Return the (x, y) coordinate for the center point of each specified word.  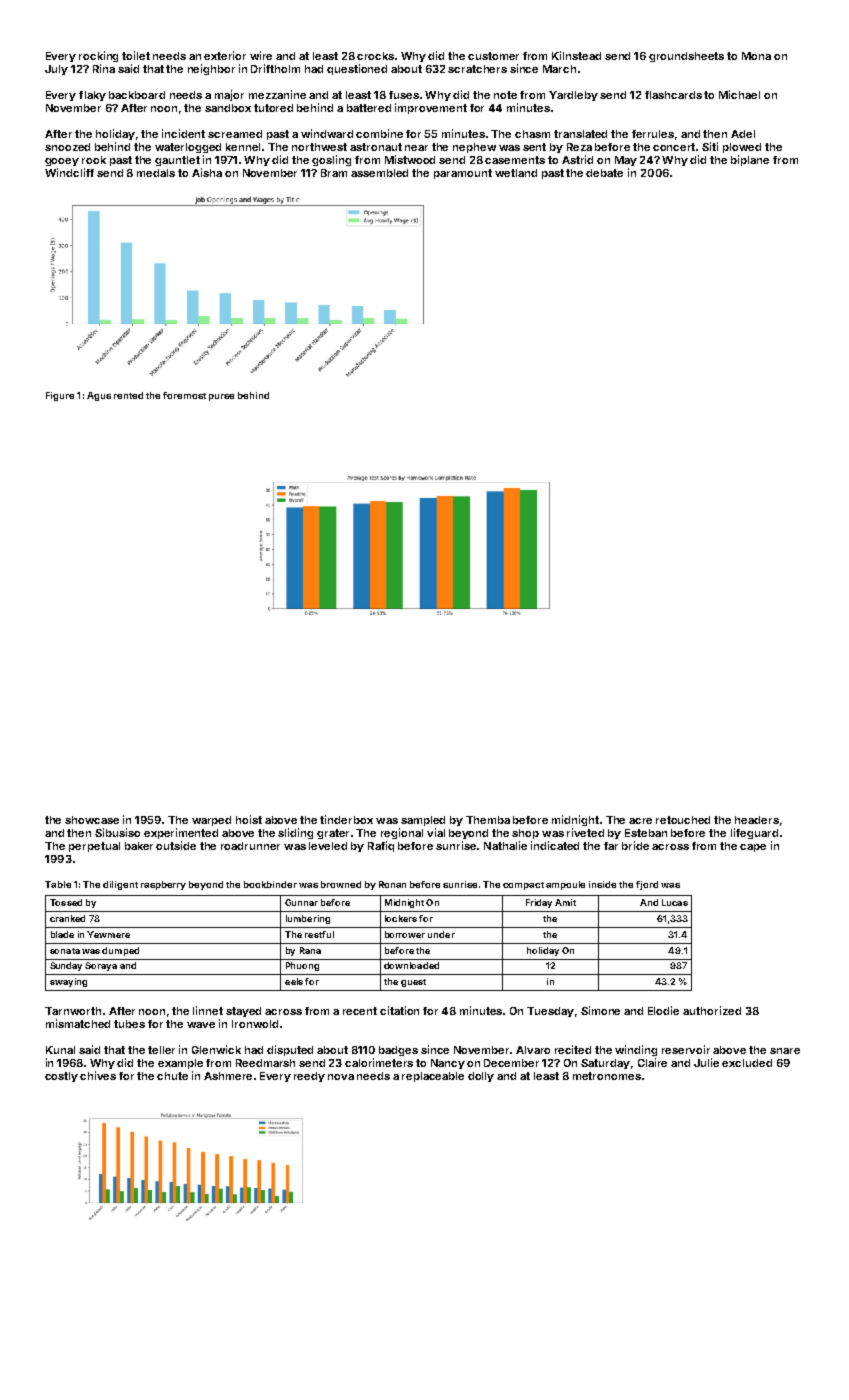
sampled (423, 821)
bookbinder (270, 884)
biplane (750, 160)
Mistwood (410, 159)
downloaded (411, 965)
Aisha (207, 172)
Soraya (101, 966)
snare (785, 1051)
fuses (404, 95)
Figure (60, 396)
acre (640, 821)
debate (604, 173)
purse (221, 397)
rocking (98, 56)
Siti (710, 146)
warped (211, 821)
